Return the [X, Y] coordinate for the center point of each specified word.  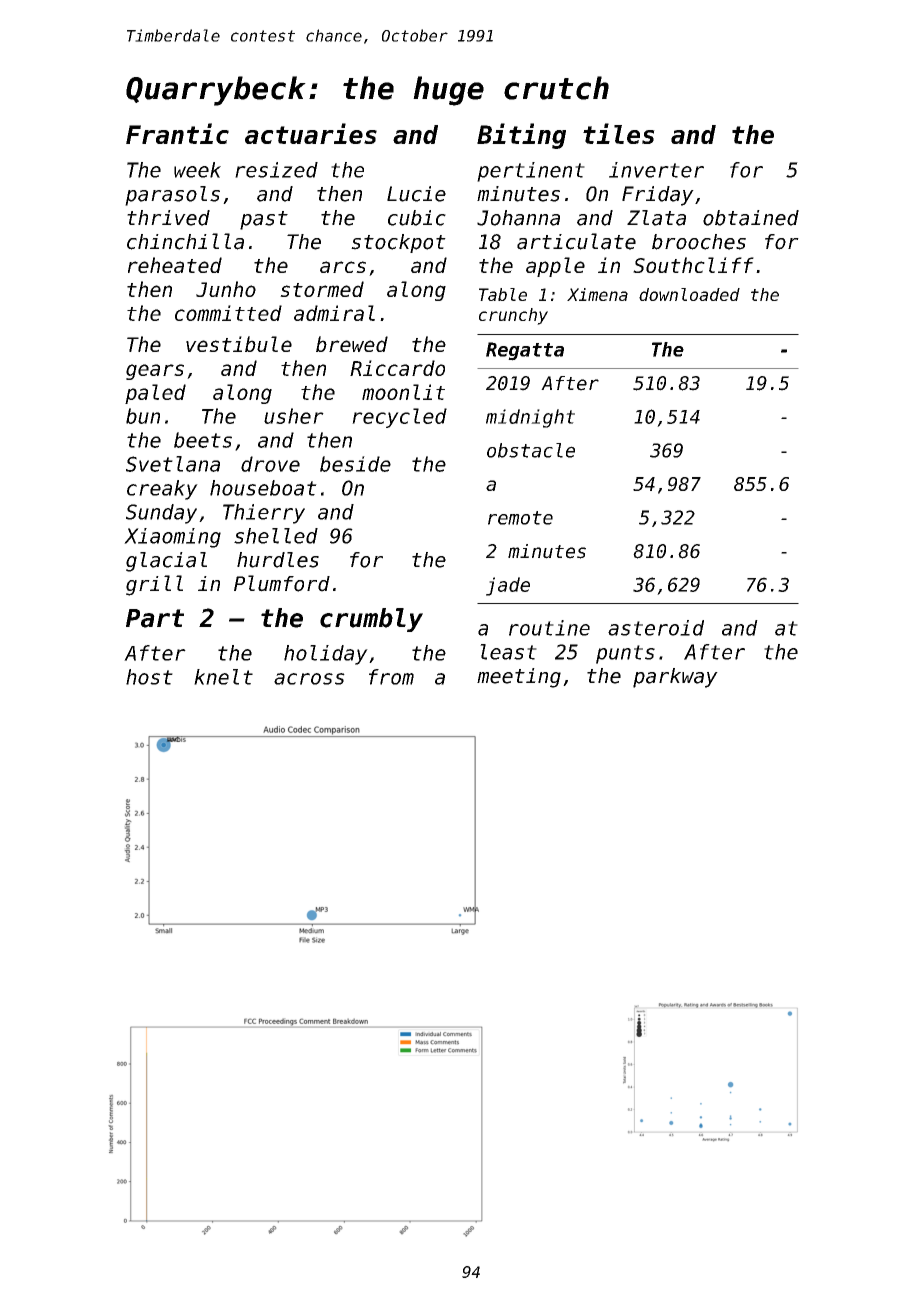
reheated [175, 265]
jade [508, 586]
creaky [162, 490]
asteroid [656, 628]
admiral [334, 313]
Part [155, 618]
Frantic [177, 133]
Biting [521, 136]
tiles [619, 133]
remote [520, 518]
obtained [751, 218]
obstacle [531, 450]
